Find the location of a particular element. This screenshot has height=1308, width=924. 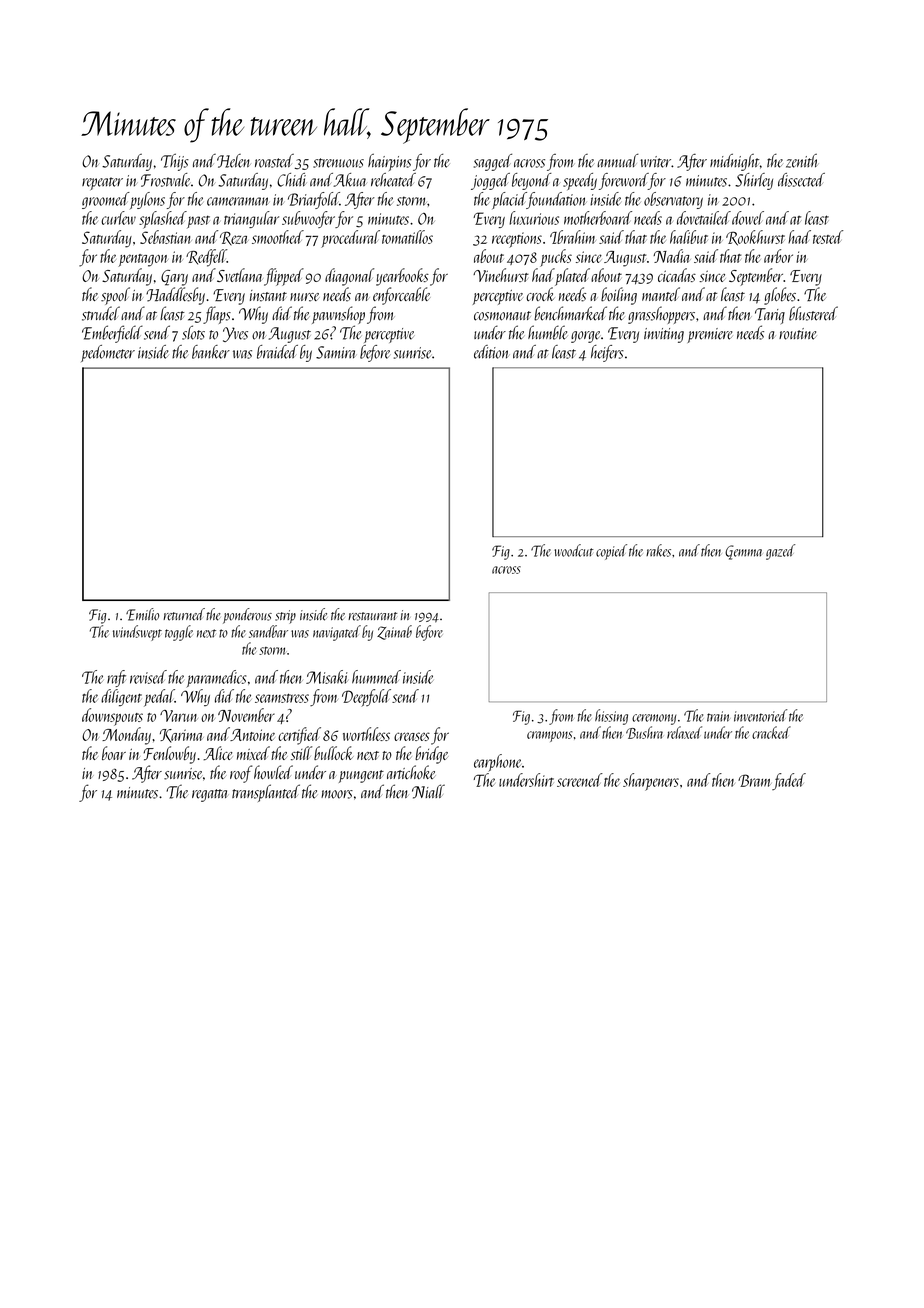

gazed is located at coordinates (780, 552).
